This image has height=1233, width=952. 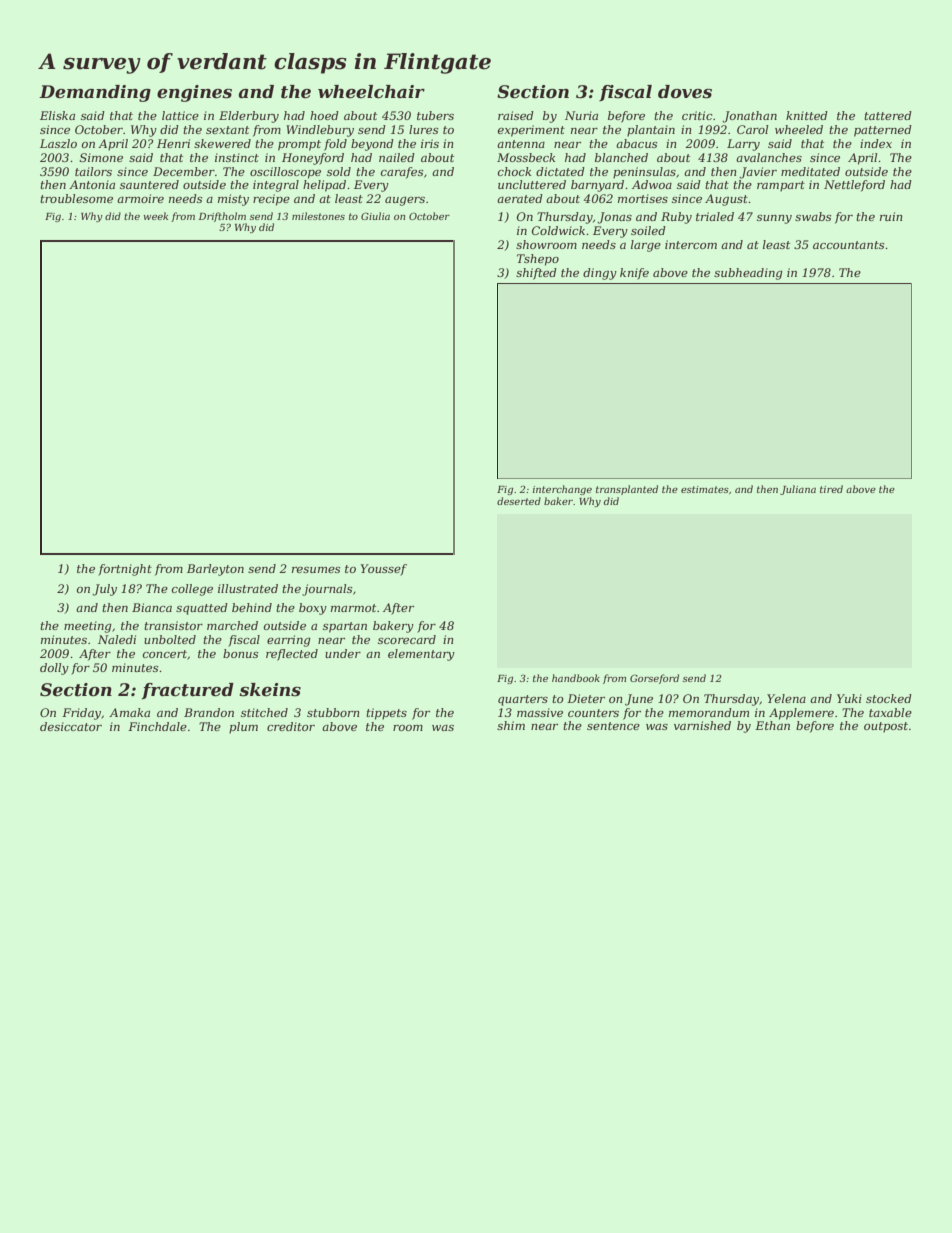 I want to click on Barleyton, so click(x=215, y=570).
